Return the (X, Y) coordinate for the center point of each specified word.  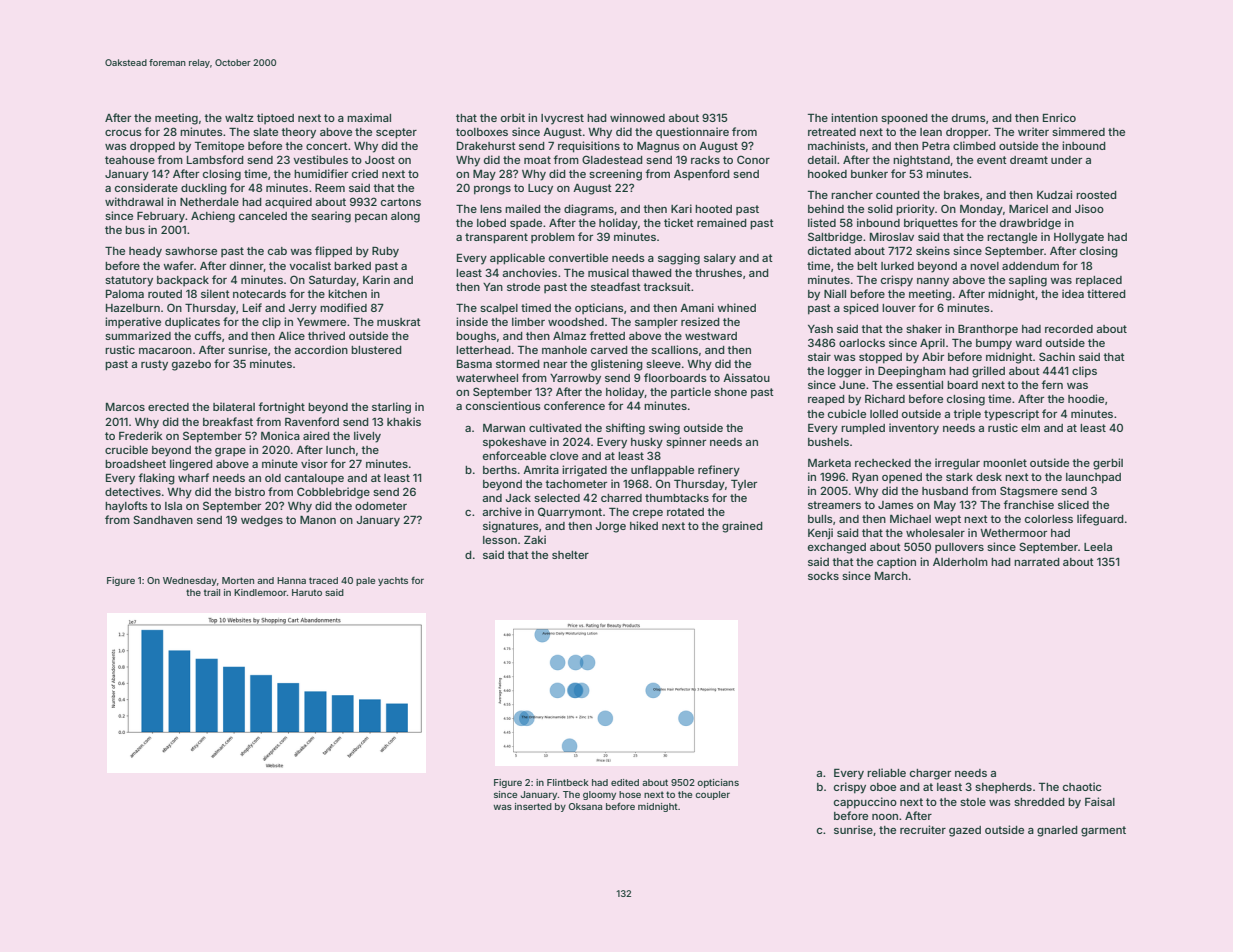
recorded (1069, 329)
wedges (262, 521)
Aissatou (746, 377)
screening (615, 175)
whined (736, 307)
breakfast (228, 421)
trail (212, 592)
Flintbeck (568, 782)
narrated (1037, 562)
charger (930, 774)
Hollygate (1079, 238)
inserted (533, 806)
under (1066, 160)
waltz (239, 118)
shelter (570, 555)
